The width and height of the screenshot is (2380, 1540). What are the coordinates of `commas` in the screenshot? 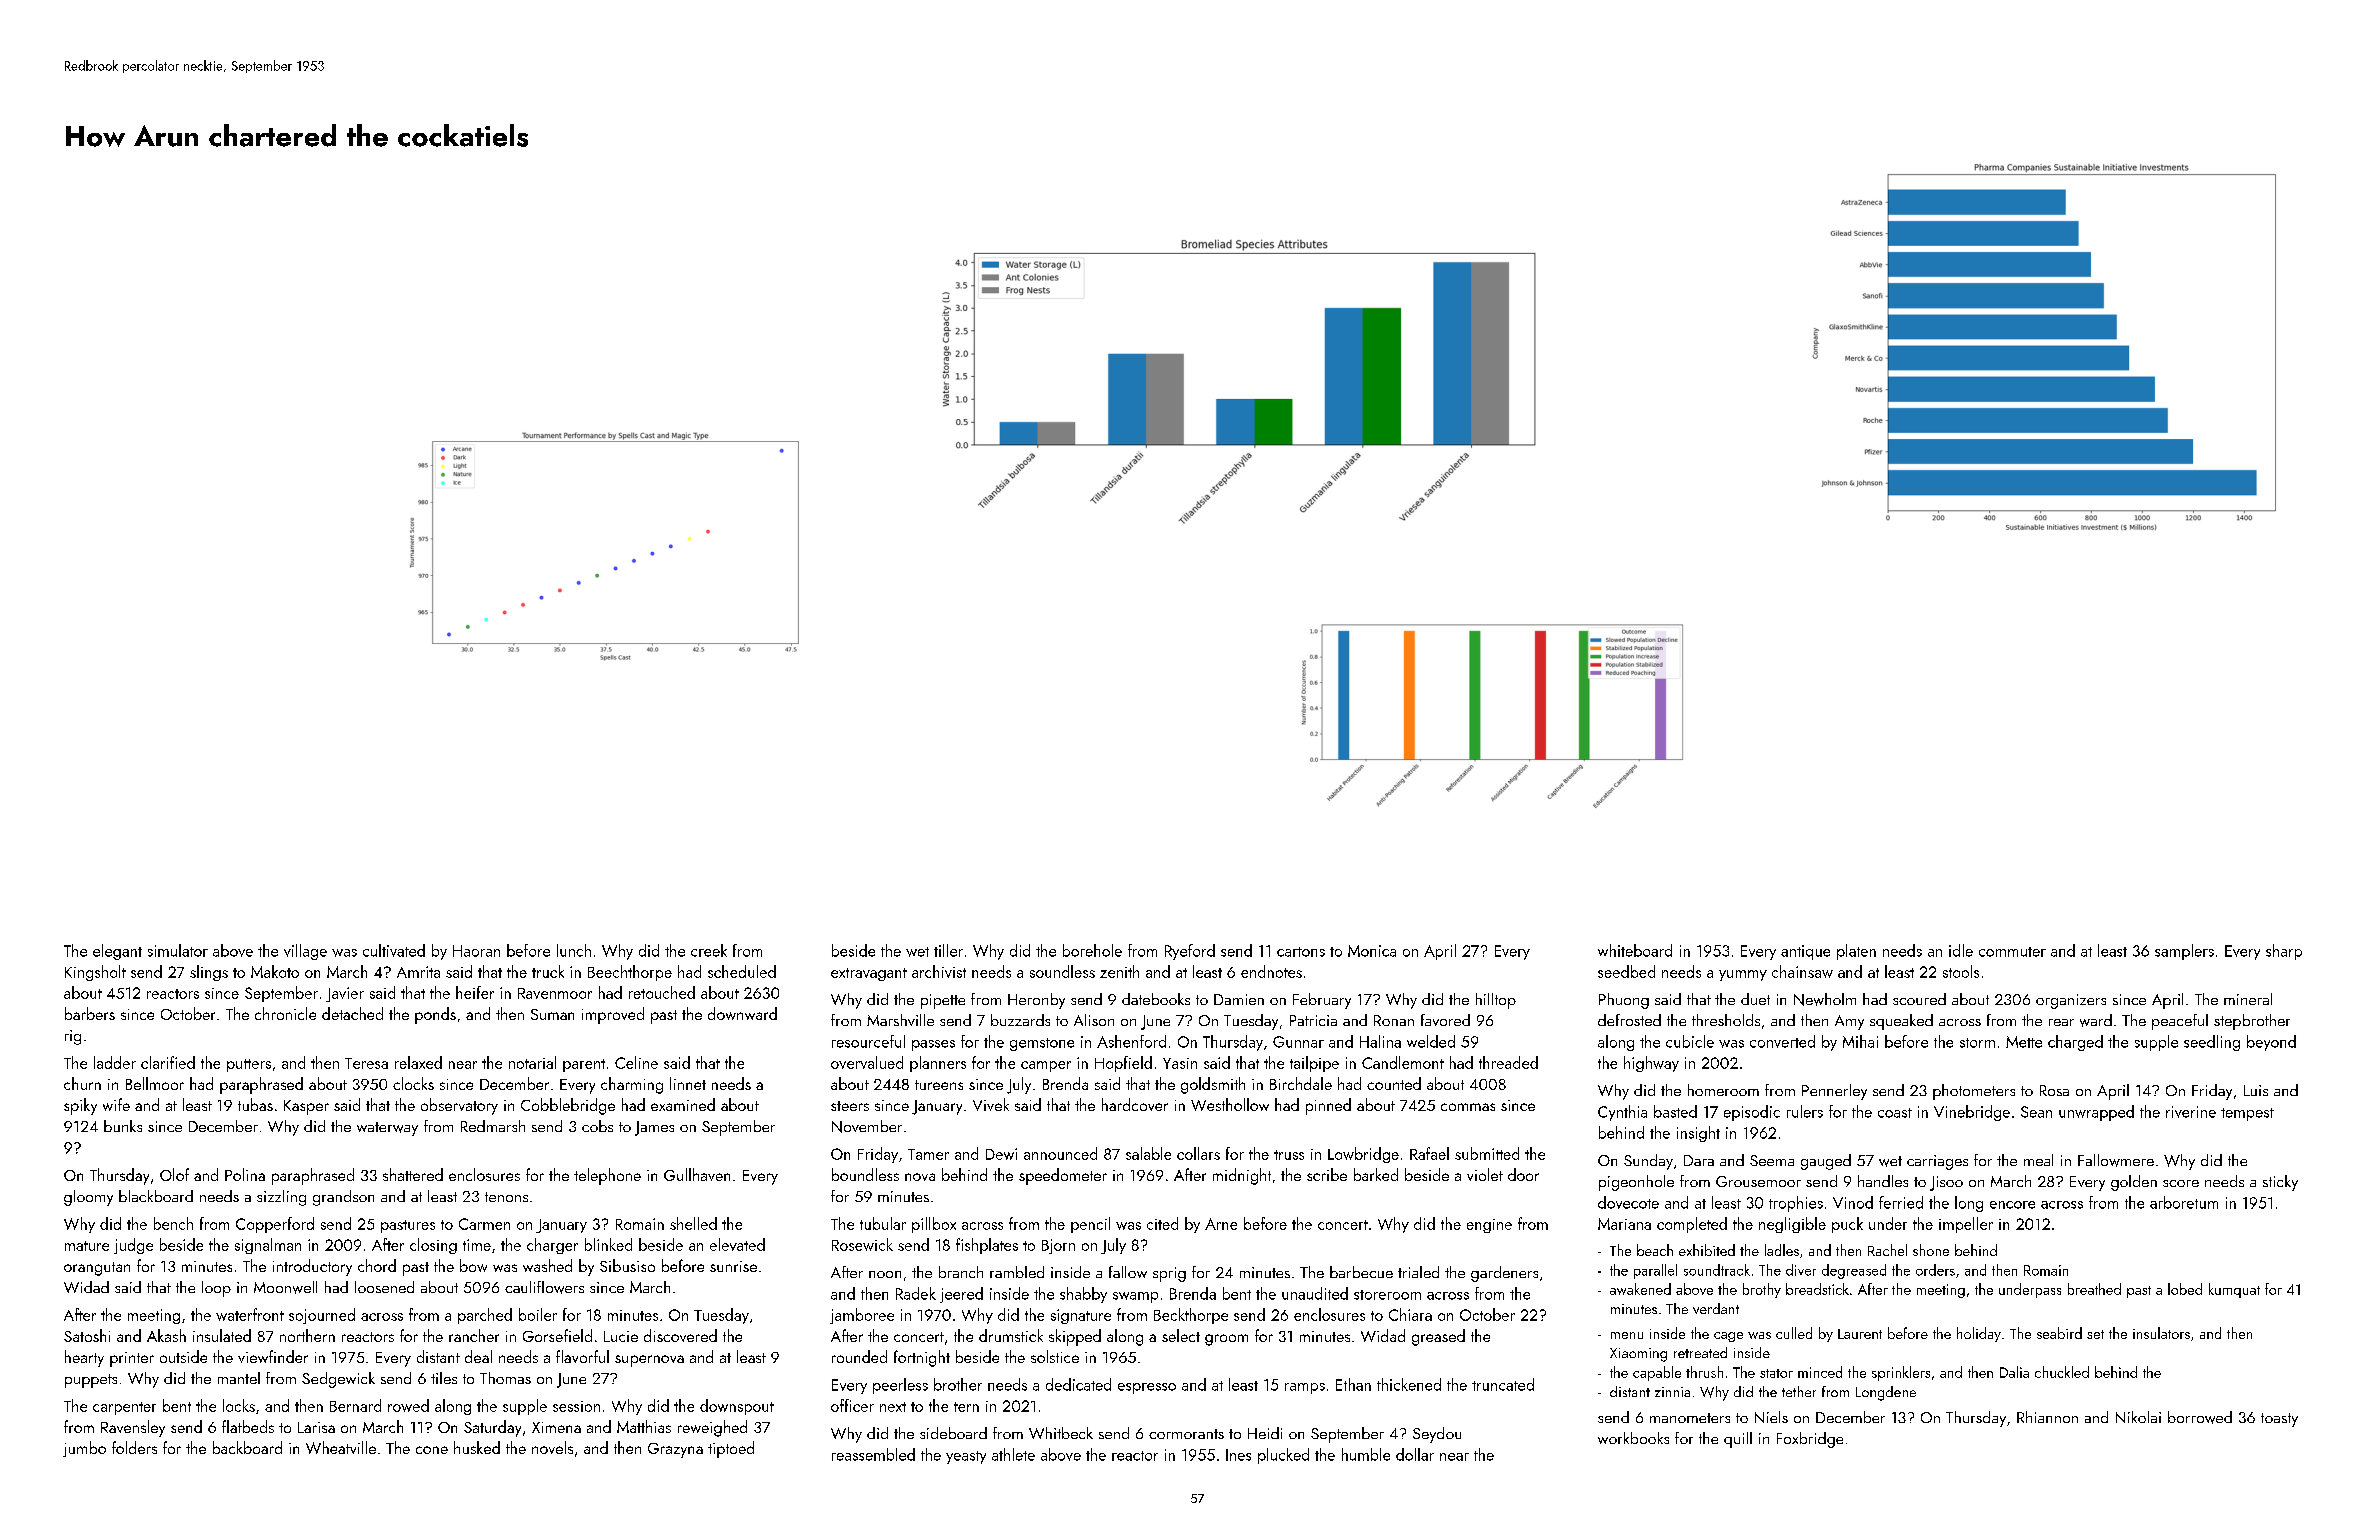 It's located at (1468, 1107).
